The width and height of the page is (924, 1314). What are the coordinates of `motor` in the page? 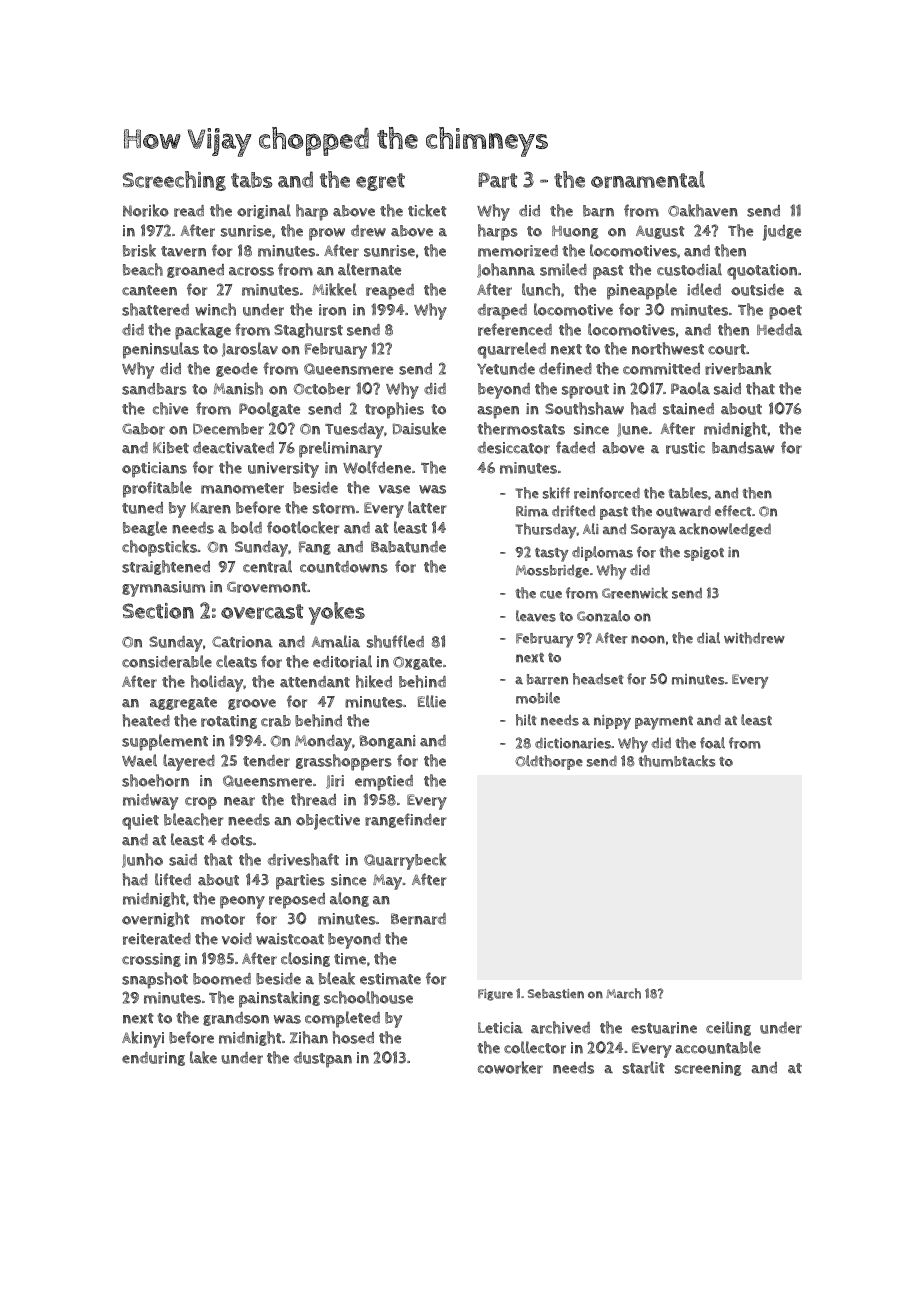 It's located at (223, 919).
